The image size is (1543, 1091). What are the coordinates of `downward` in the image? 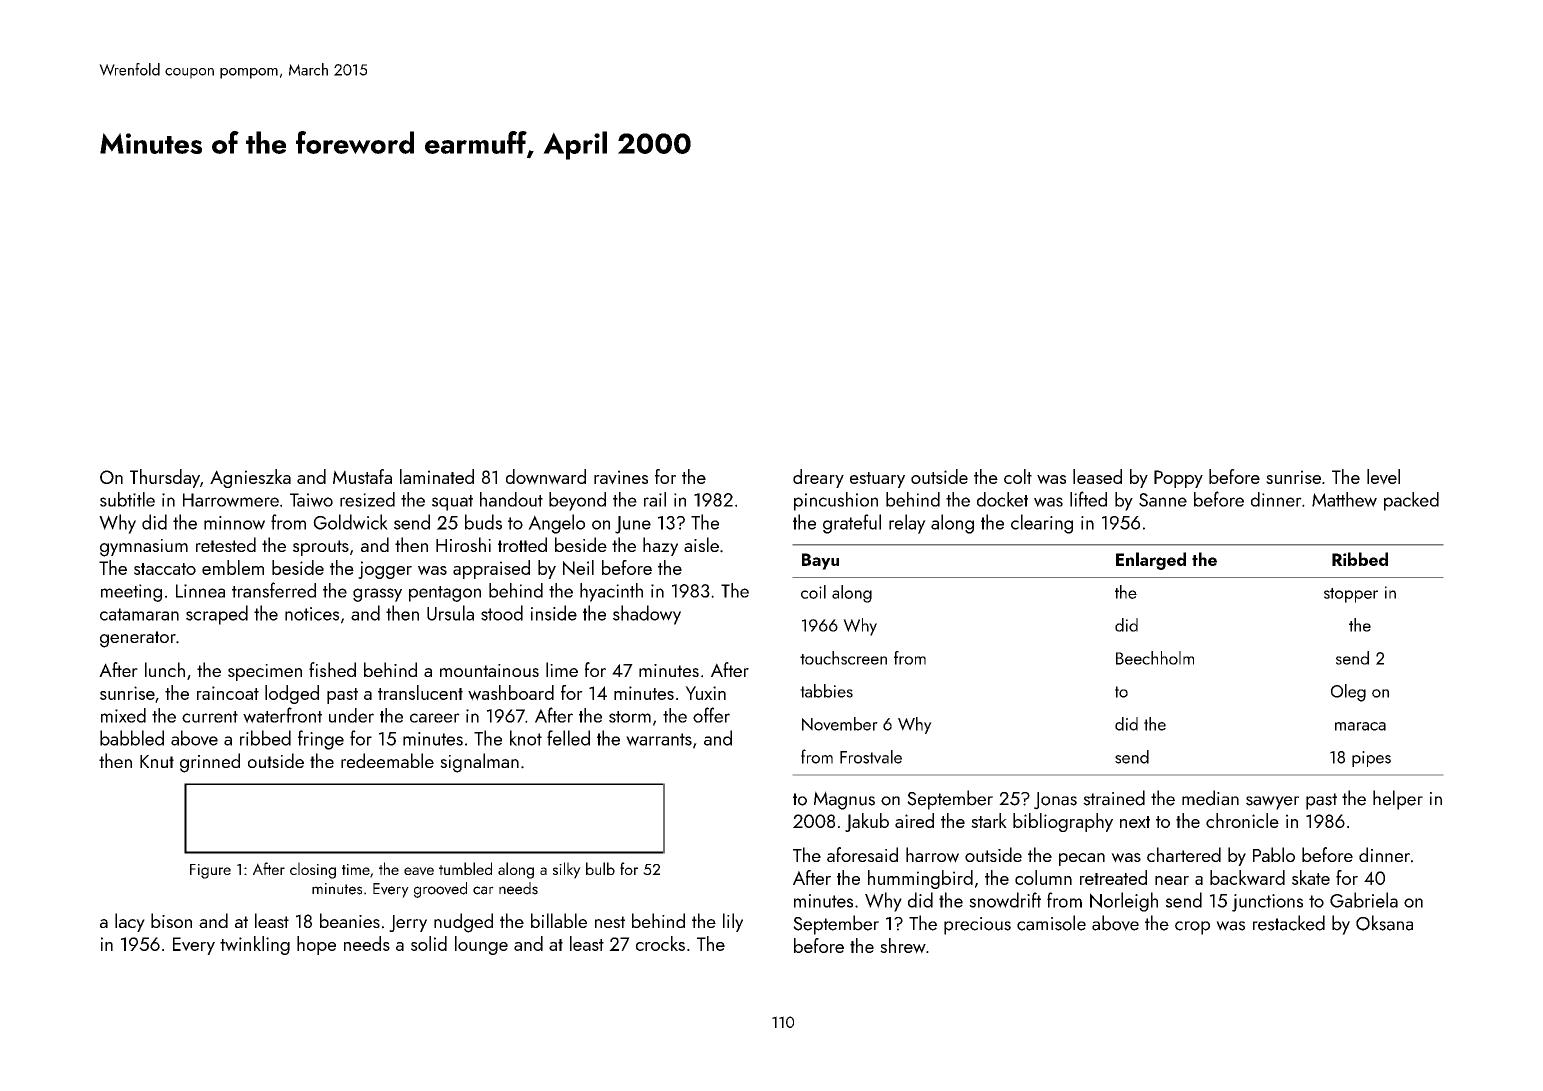 It's located at (546, 477).
